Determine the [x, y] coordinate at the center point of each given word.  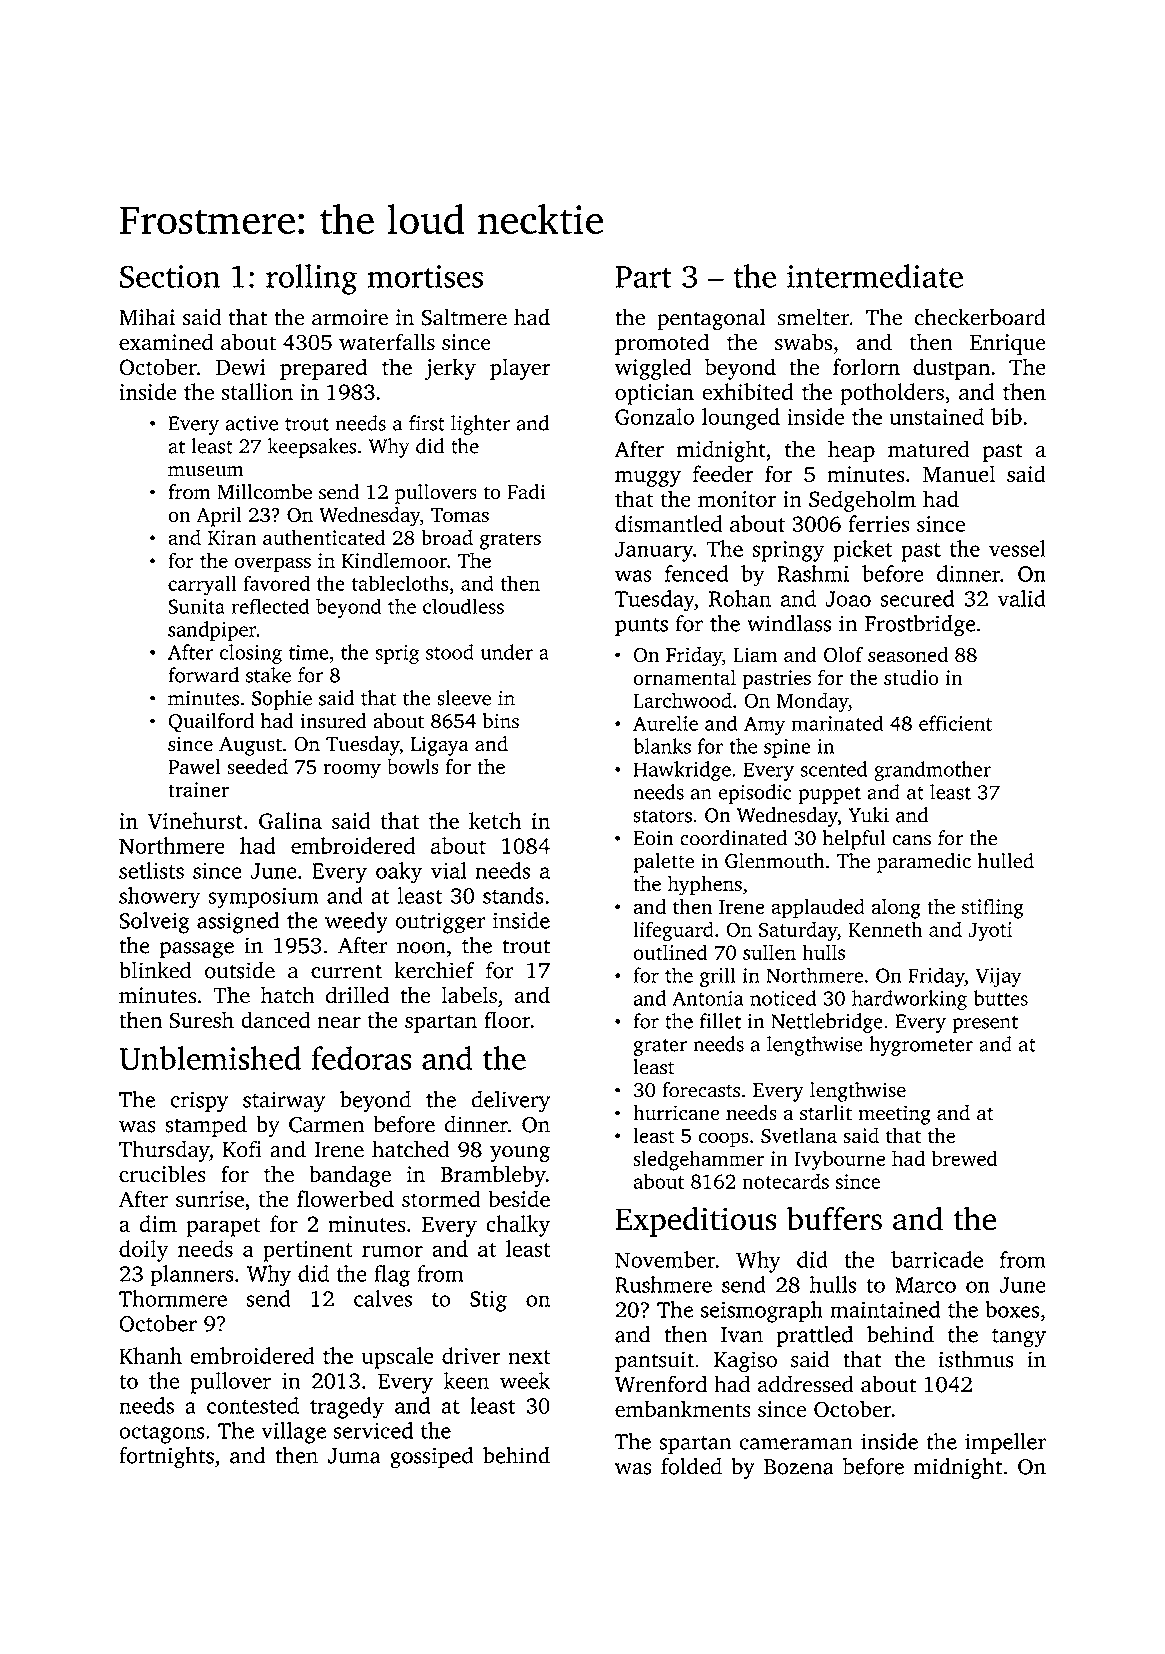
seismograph [762, 1312]
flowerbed [345, 1198]
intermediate [875, 276]
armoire [350, 317]
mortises [425, 276]
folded [691, 1466]
